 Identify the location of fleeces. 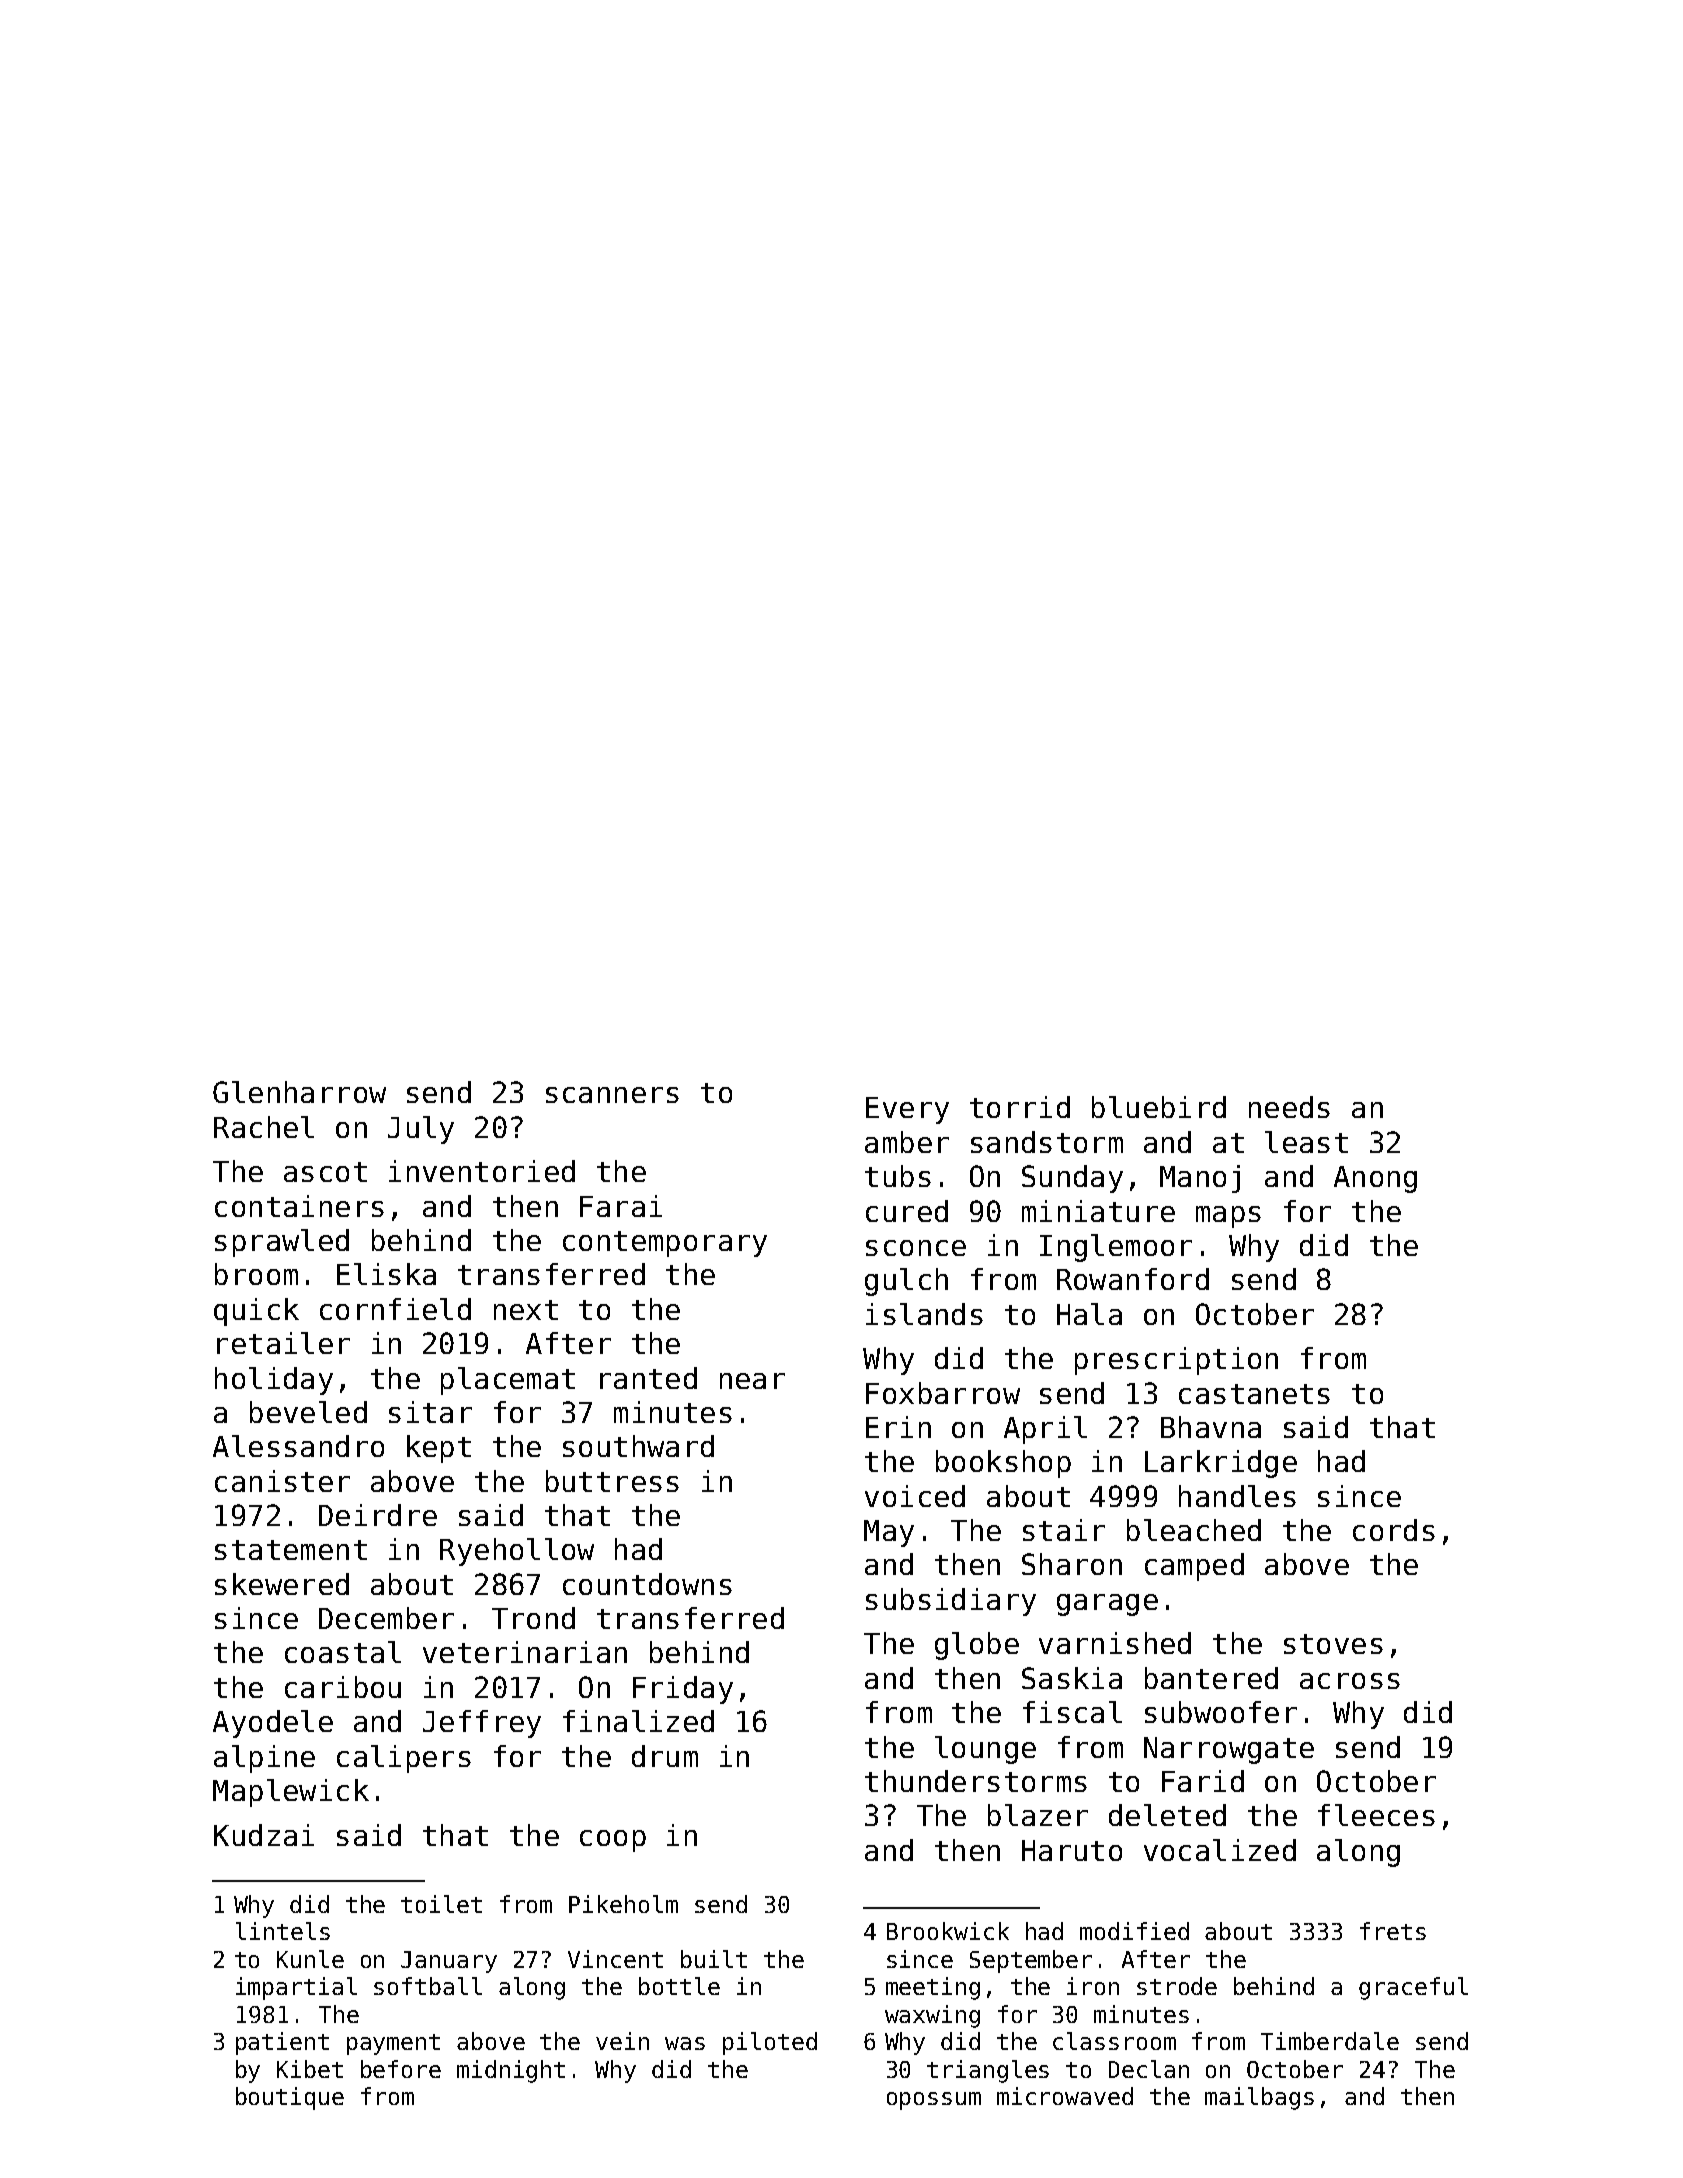
(1376, 1815).
